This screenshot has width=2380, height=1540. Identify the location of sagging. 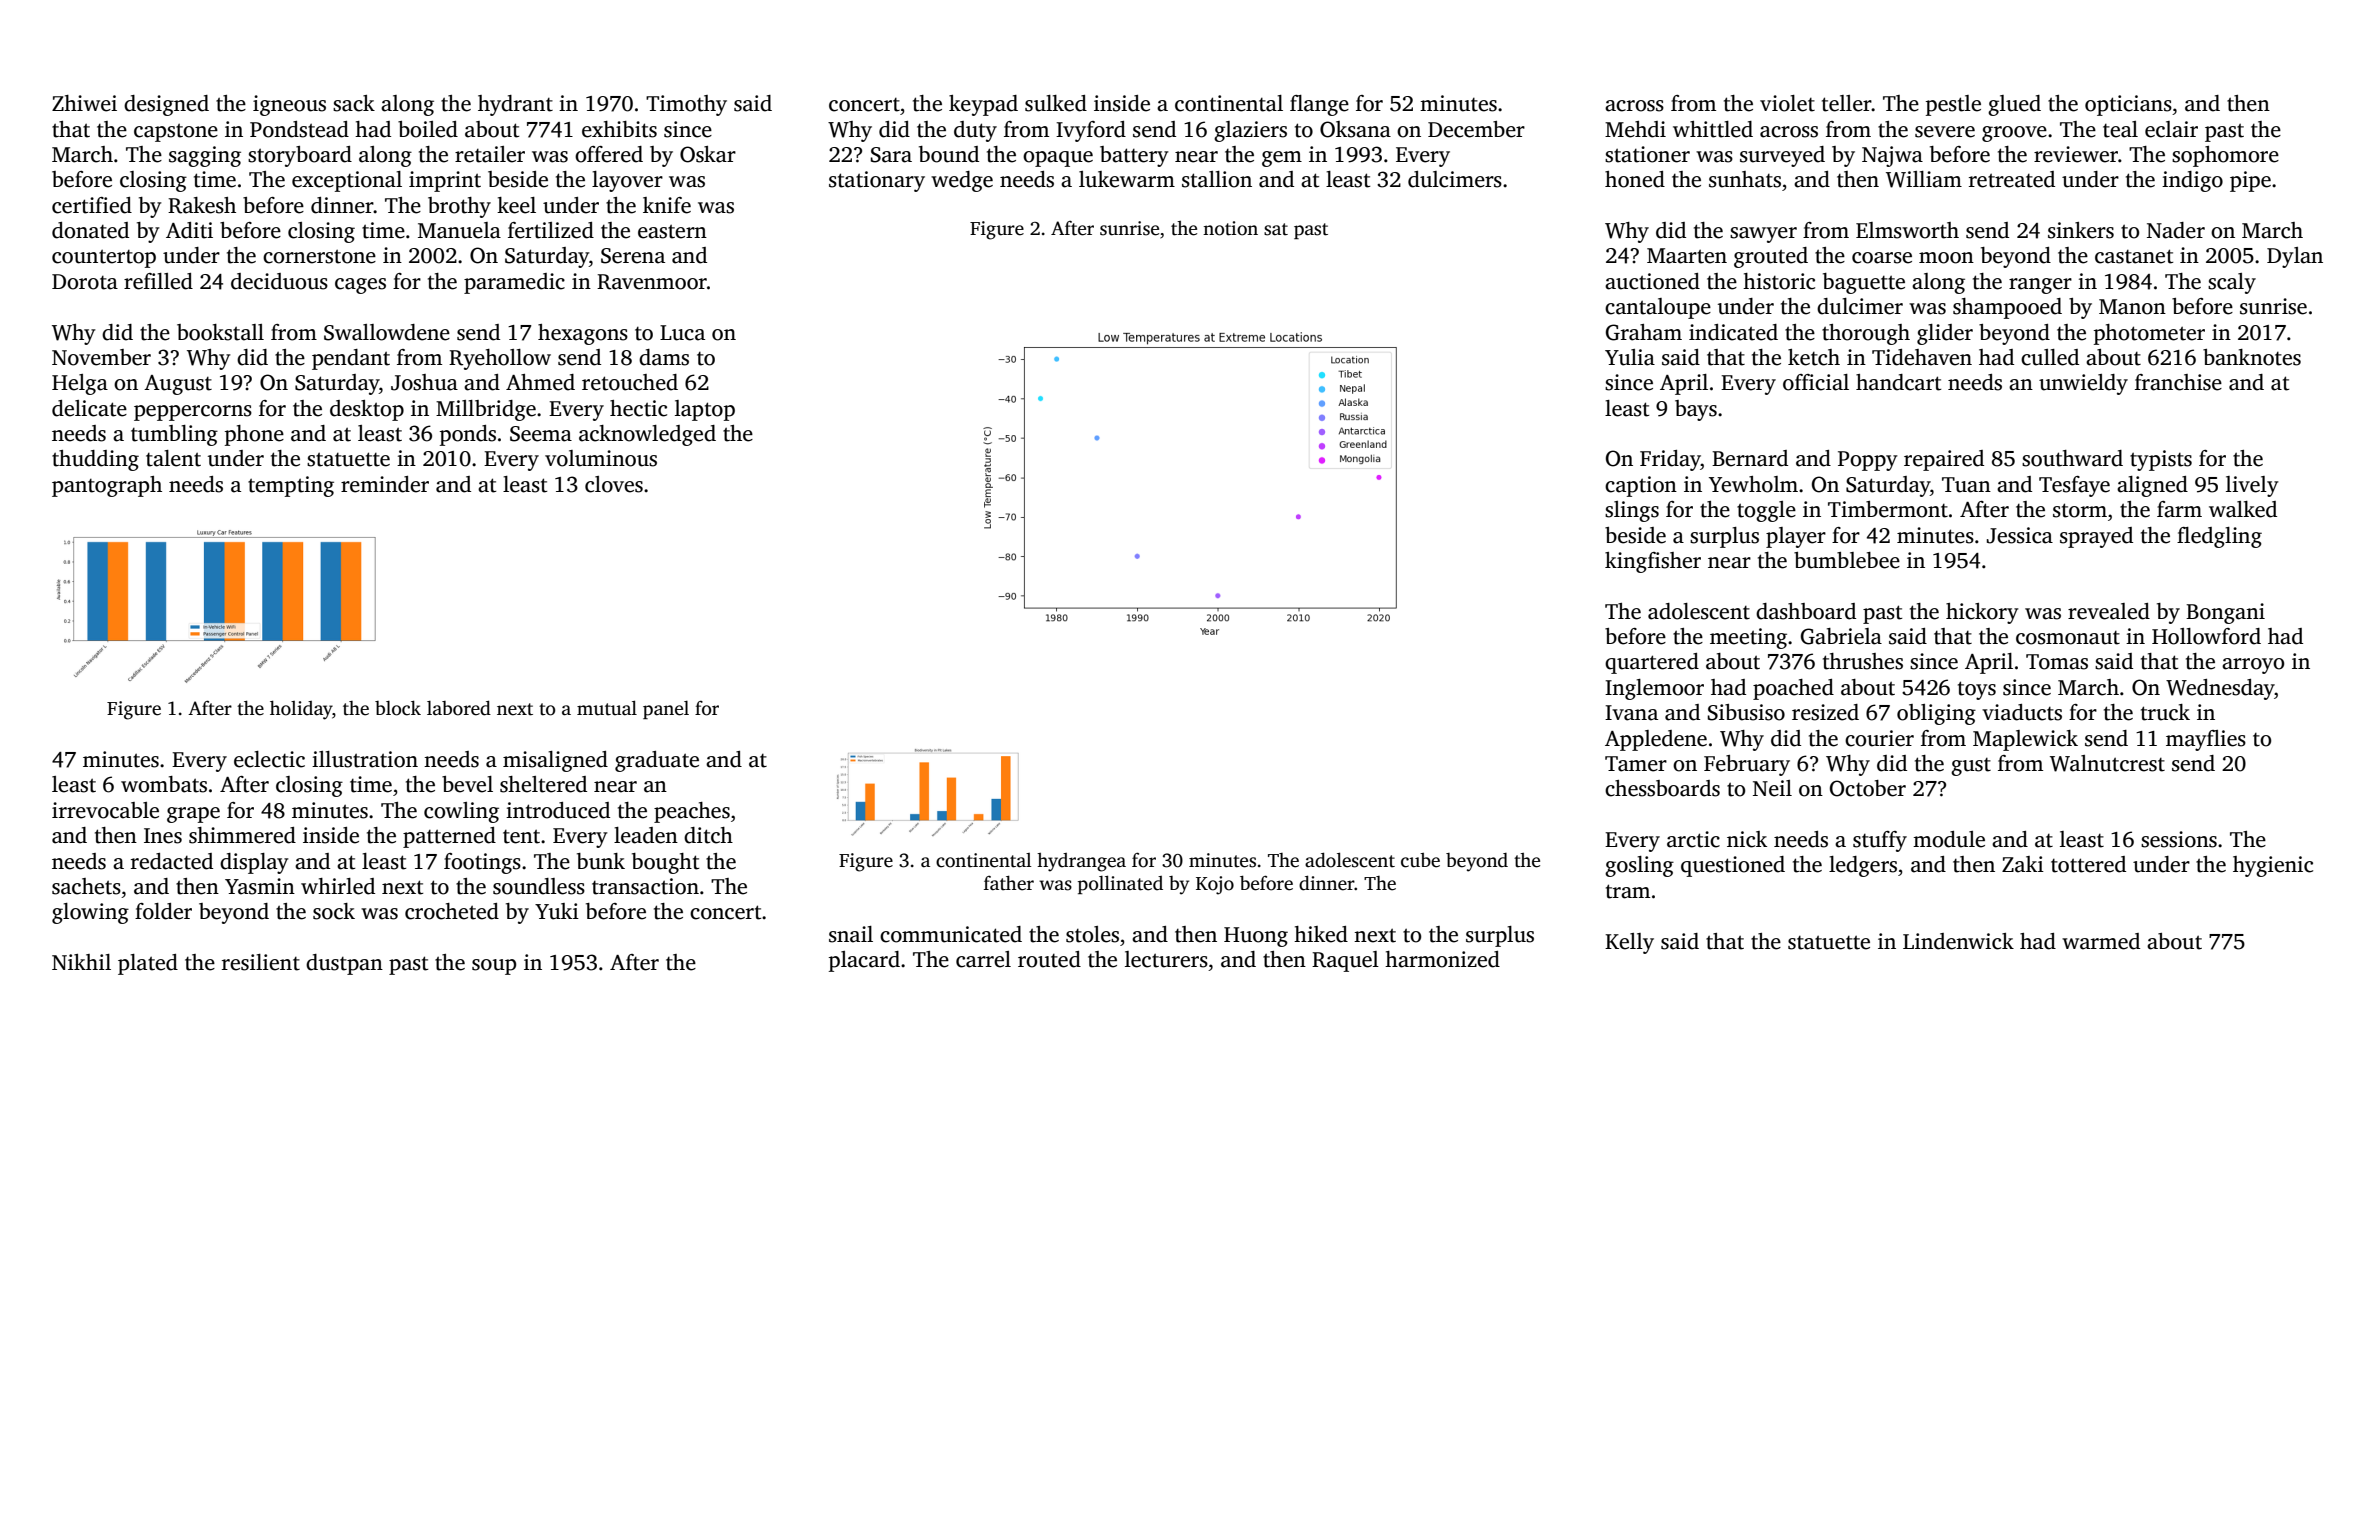
(205, 156).
